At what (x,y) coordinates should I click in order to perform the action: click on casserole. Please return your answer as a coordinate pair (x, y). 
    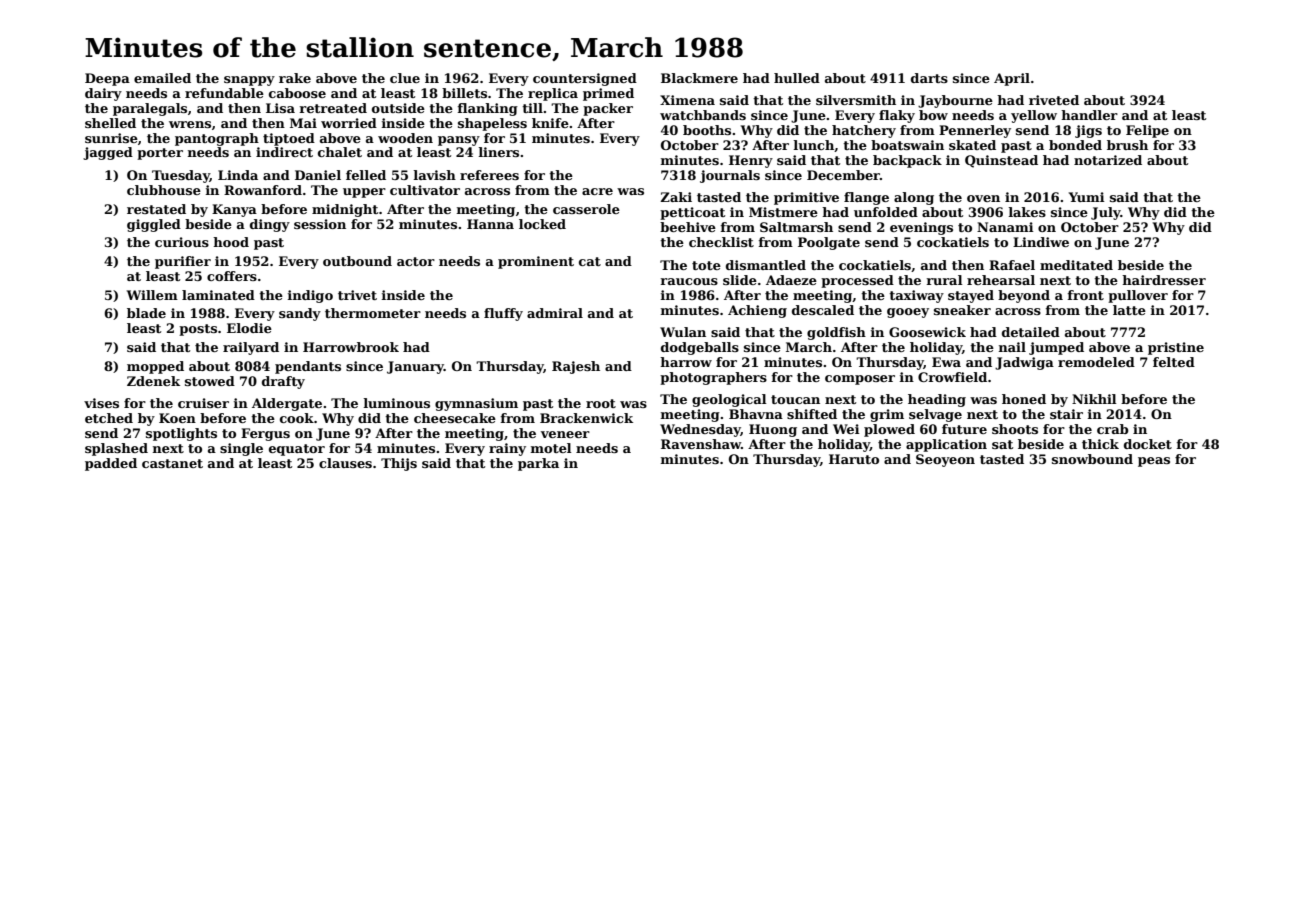
    Looking at the image, I should click on (586, 209).
